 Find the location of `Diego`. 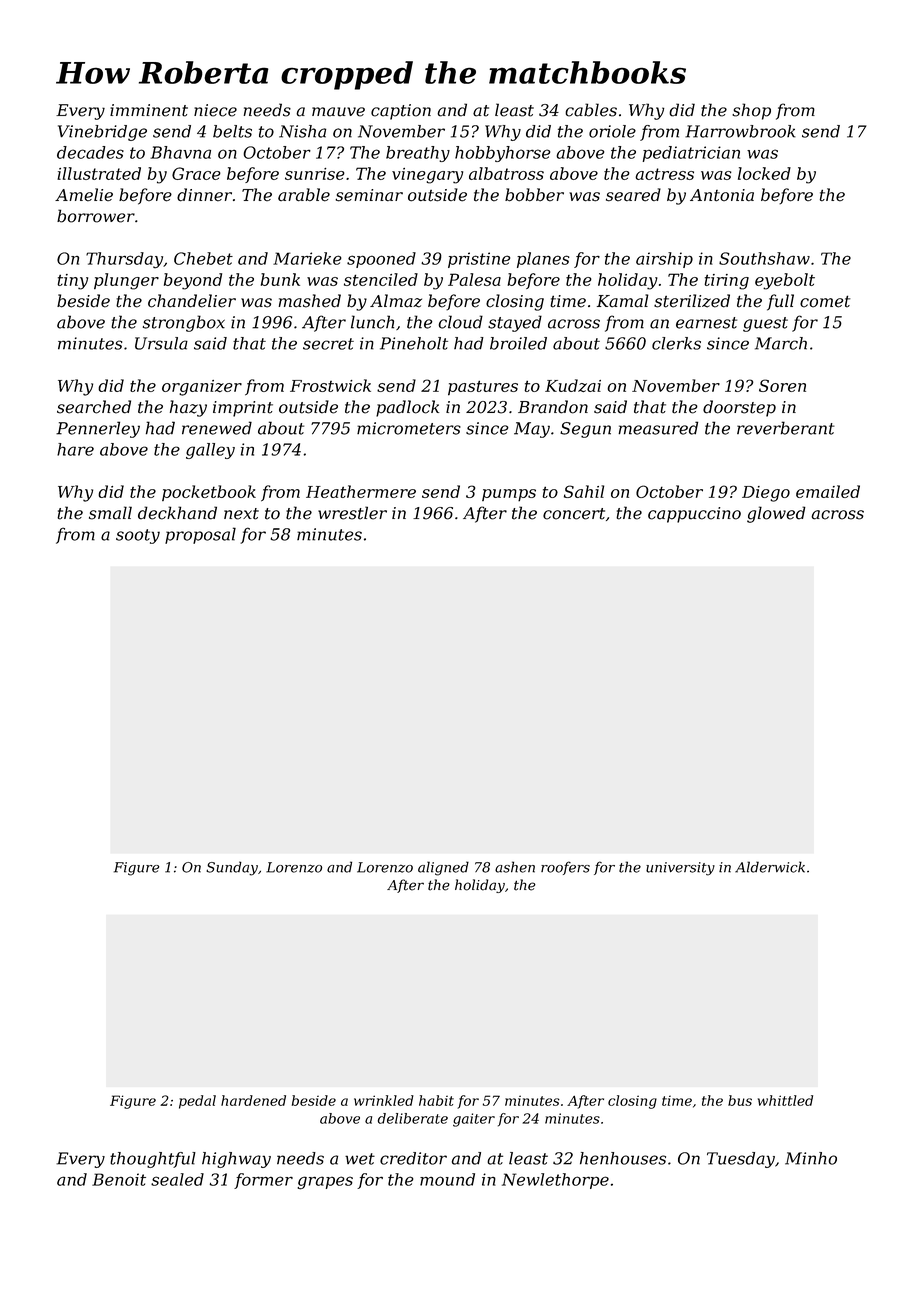

Diego is located at coordinates (766, 494).
